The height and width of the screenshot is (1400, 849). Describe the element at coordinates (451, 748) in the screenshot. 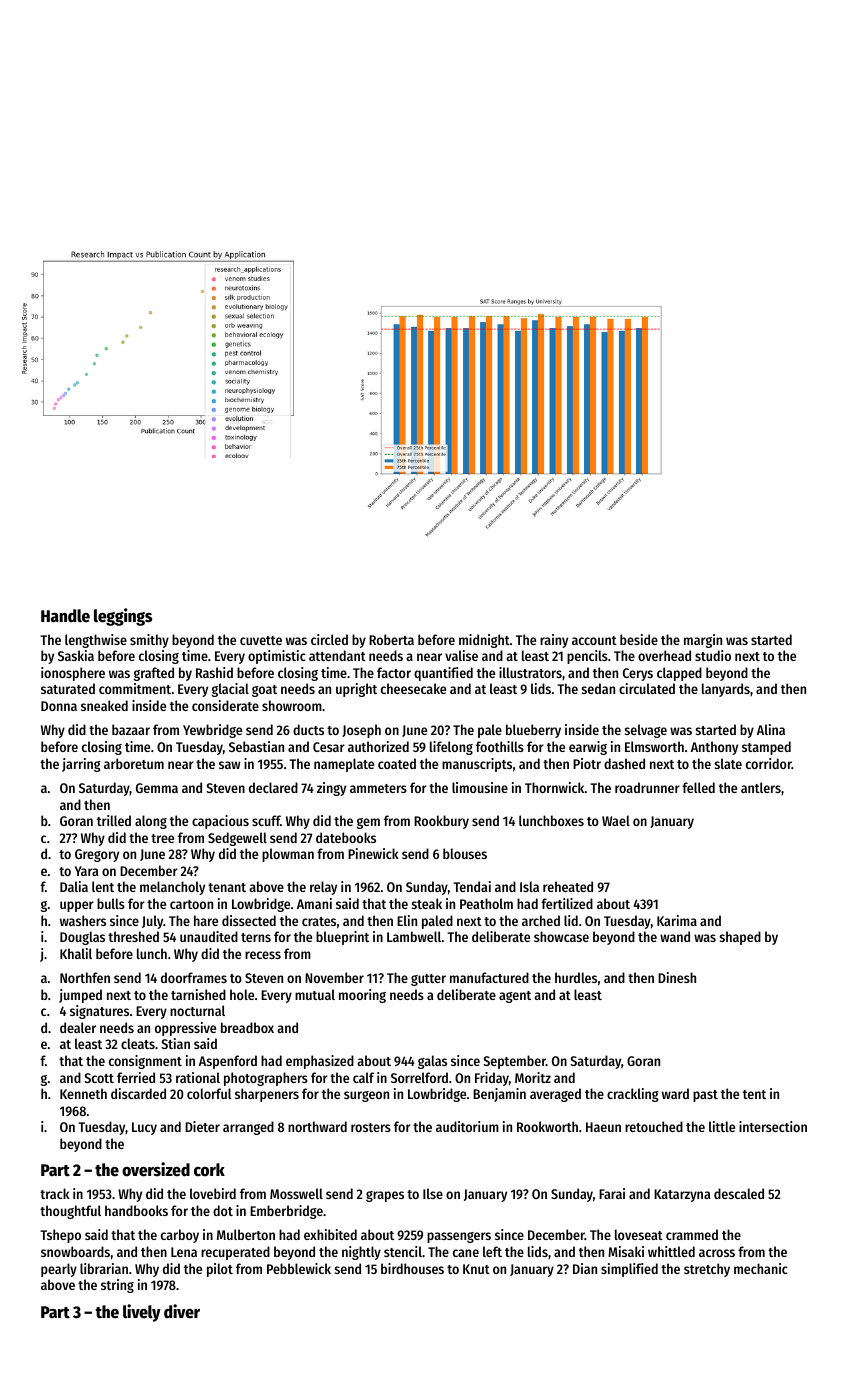

I see `lifelong` at that location.
